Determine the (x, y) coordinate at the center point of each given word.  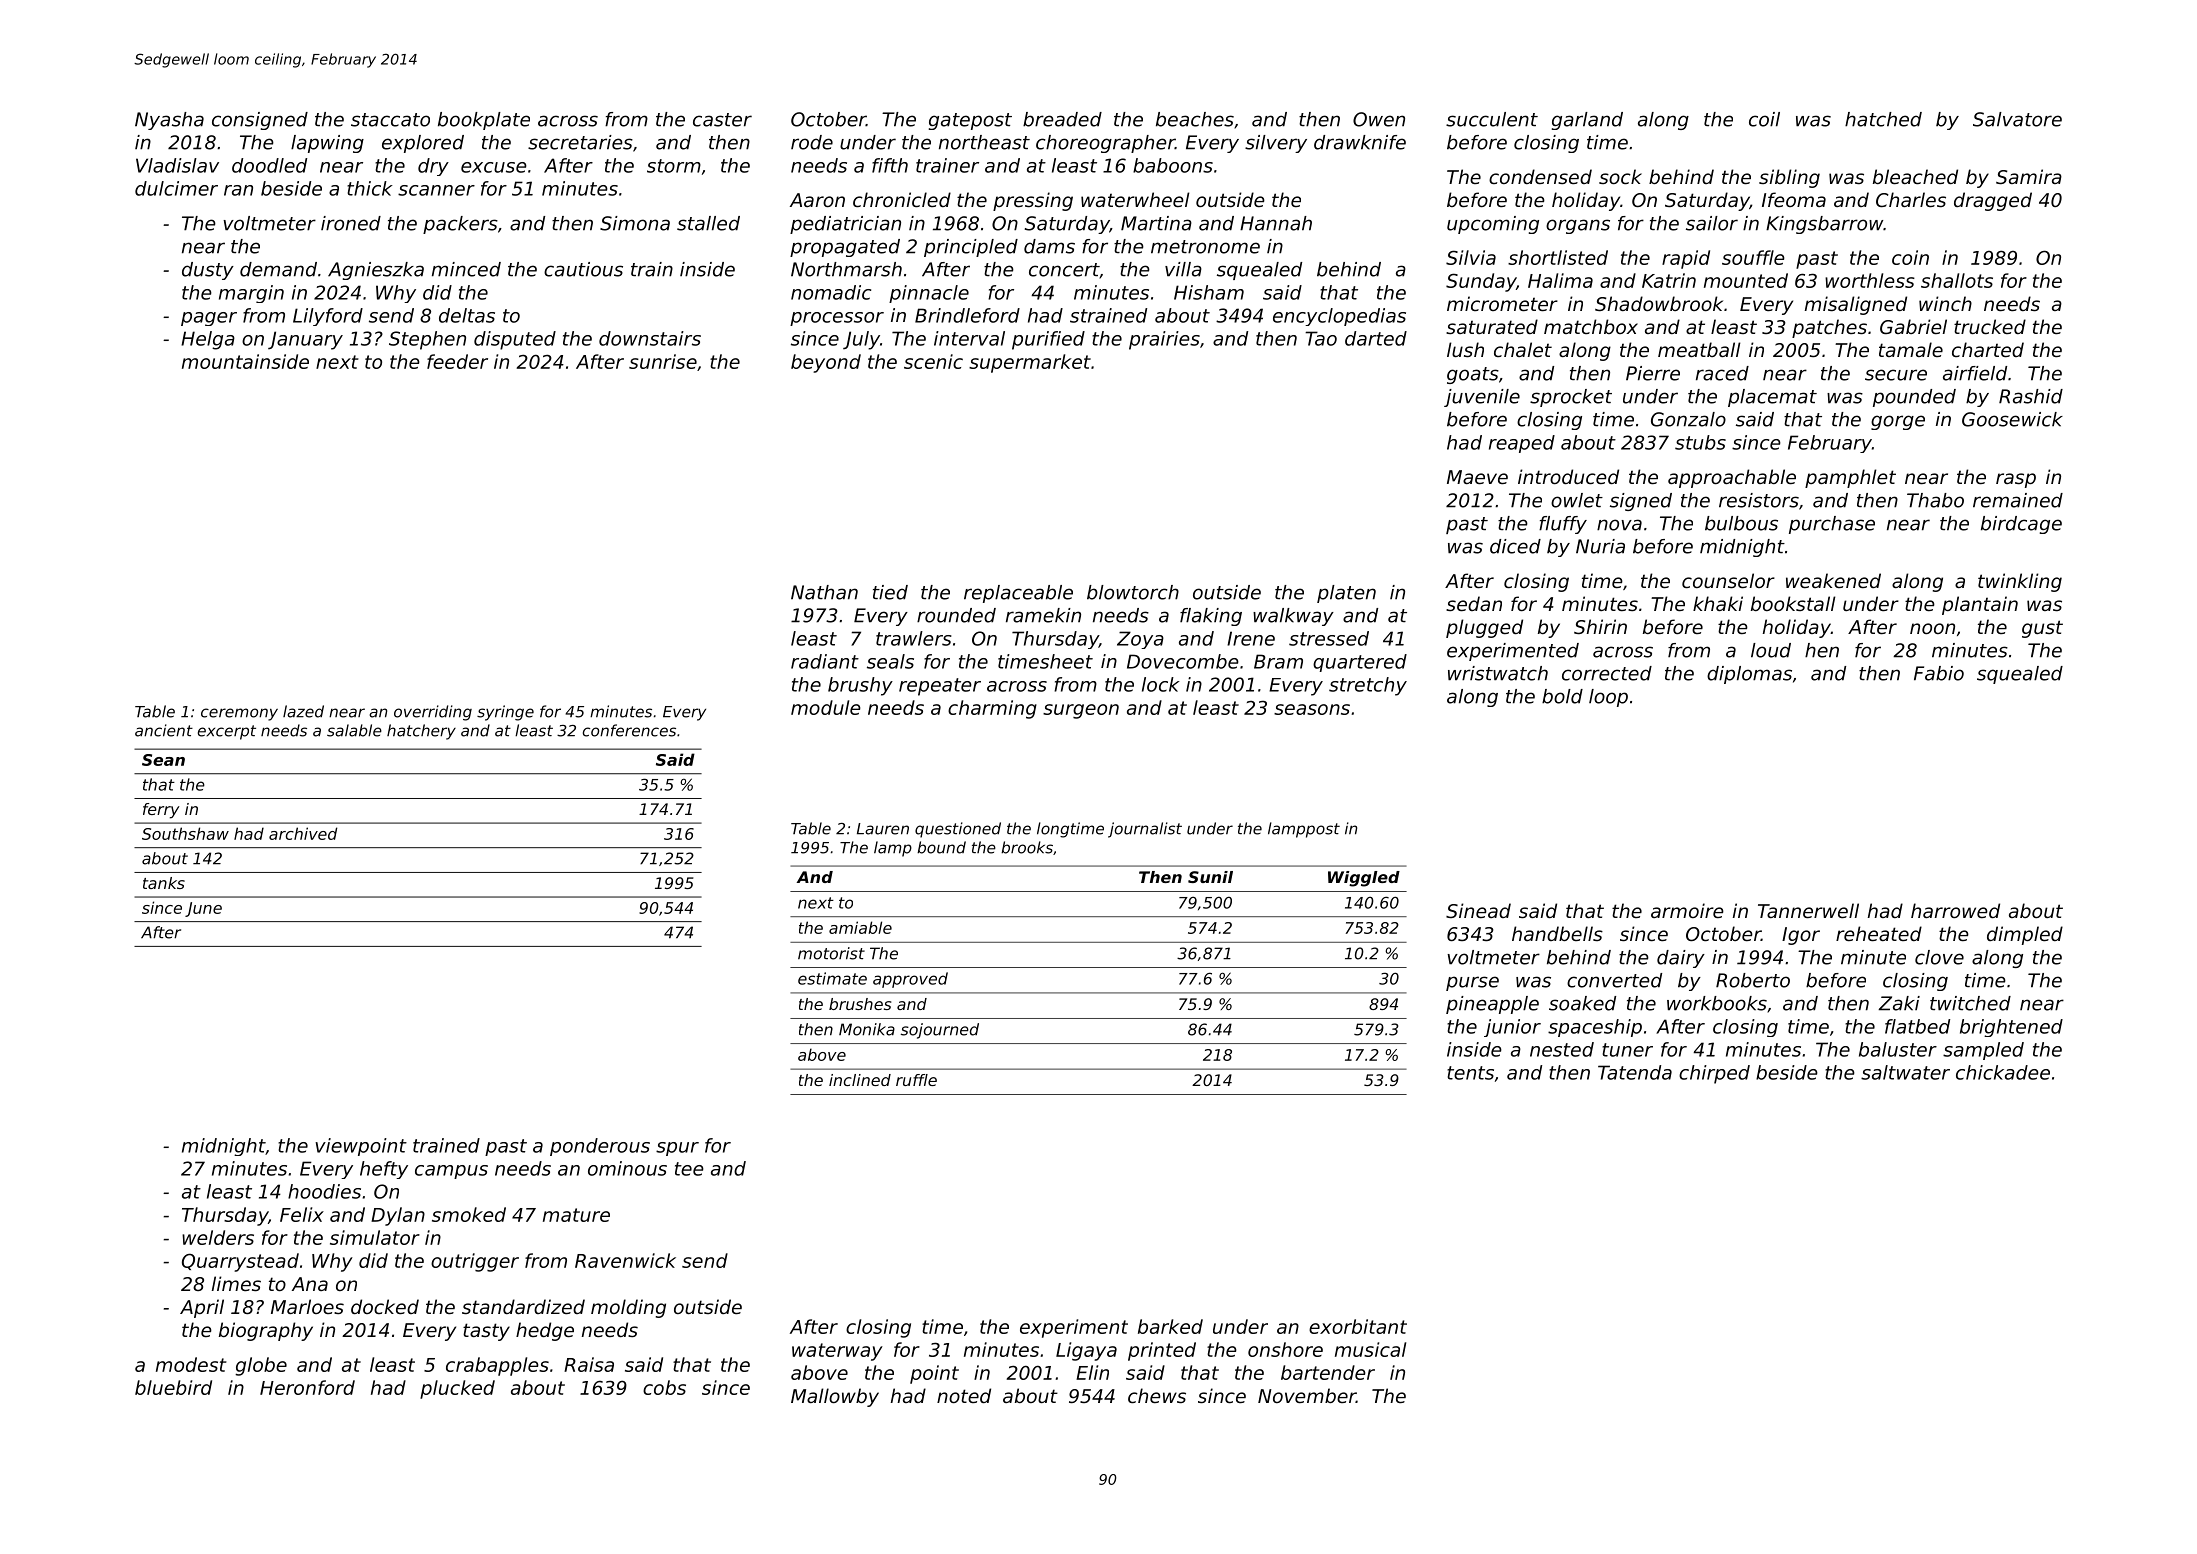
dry (433, 167)
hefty (384, 1170)
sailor (1712, 223)
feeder (457, 361)
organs (1578, 226)
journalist (1145, 830)
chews (1157, 1395)
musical (1370, 1349)
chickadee (2003, 1072)
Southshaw (185, 833)
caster (722, 120)
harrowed (1955, 910)
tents (1470, 1073)
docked (385, 1306)
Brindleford (967, 315)
